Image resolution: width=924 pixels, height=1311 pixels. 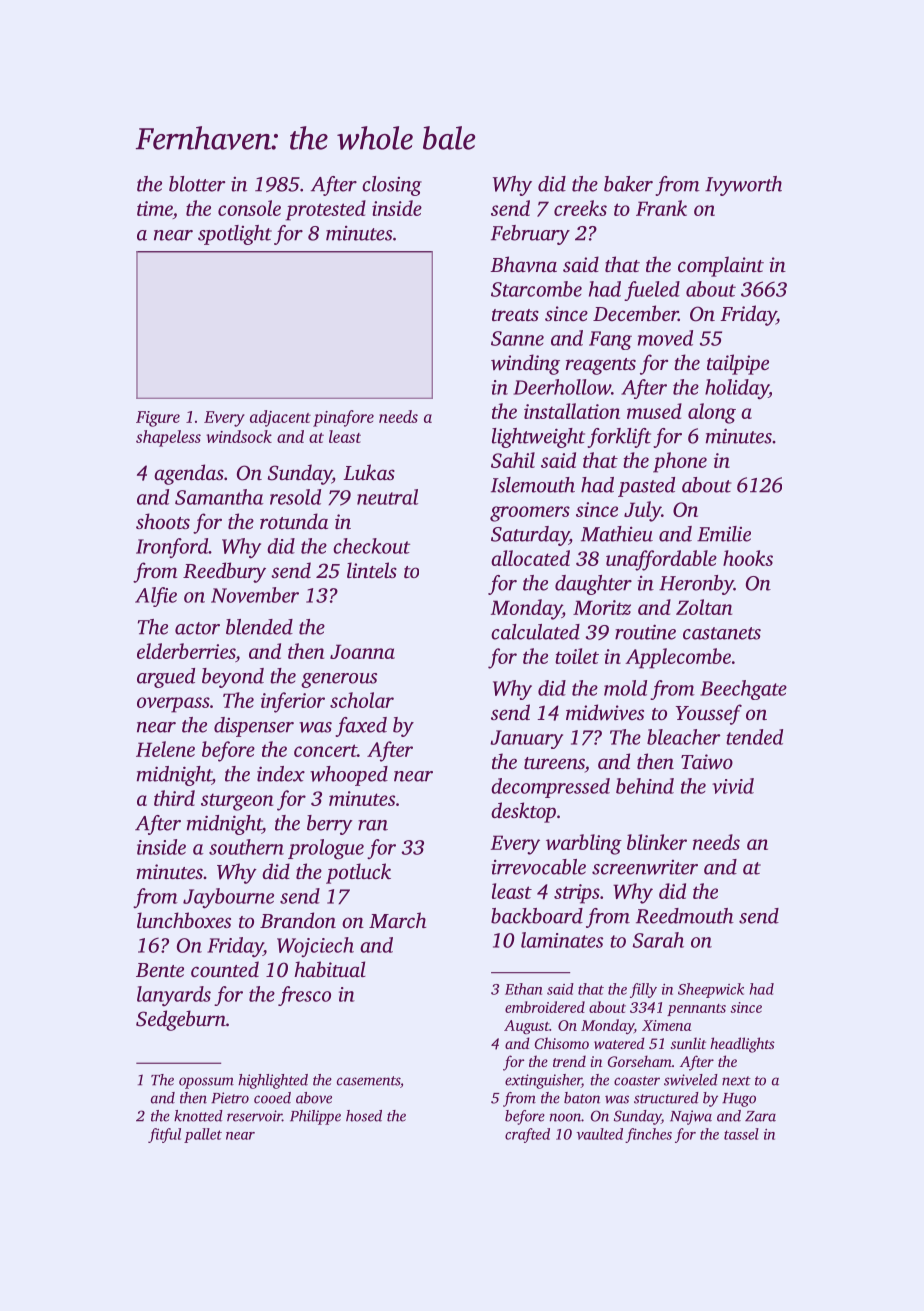 I want to click on Ivyworth, so click(x=743, y=186).
